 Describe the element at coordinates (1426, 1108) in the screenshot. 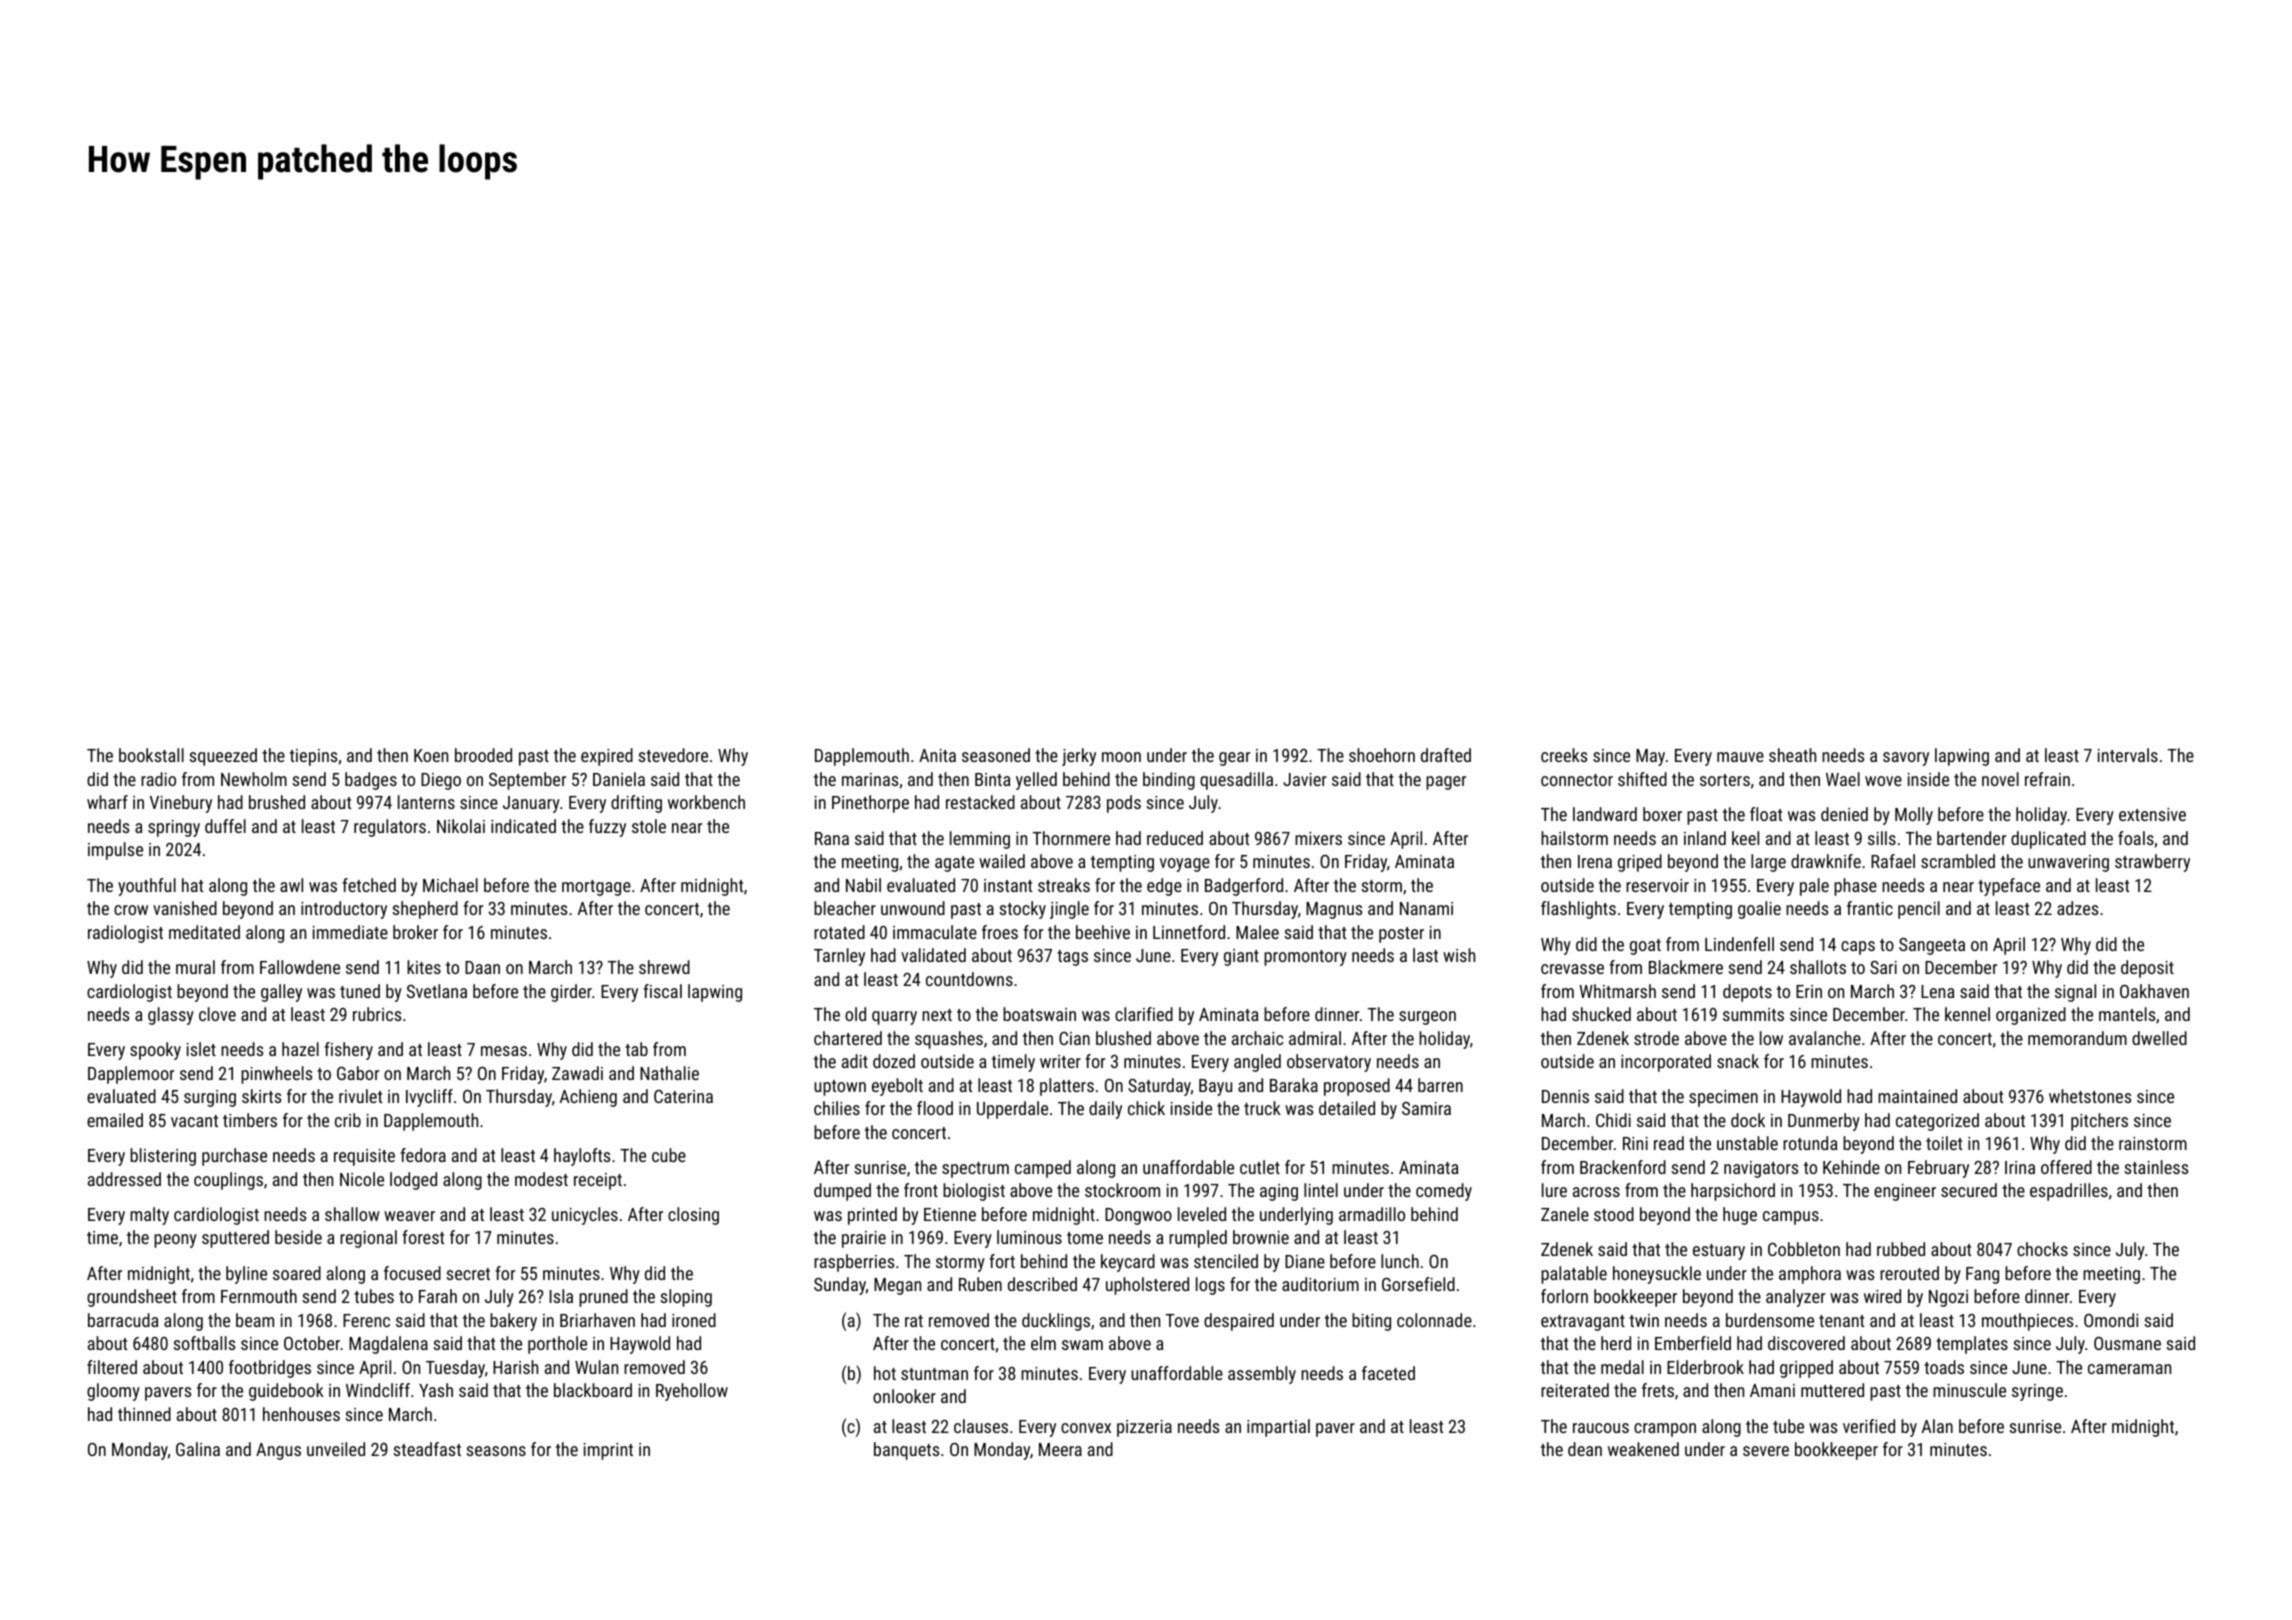

I see `Samira` at that location.
